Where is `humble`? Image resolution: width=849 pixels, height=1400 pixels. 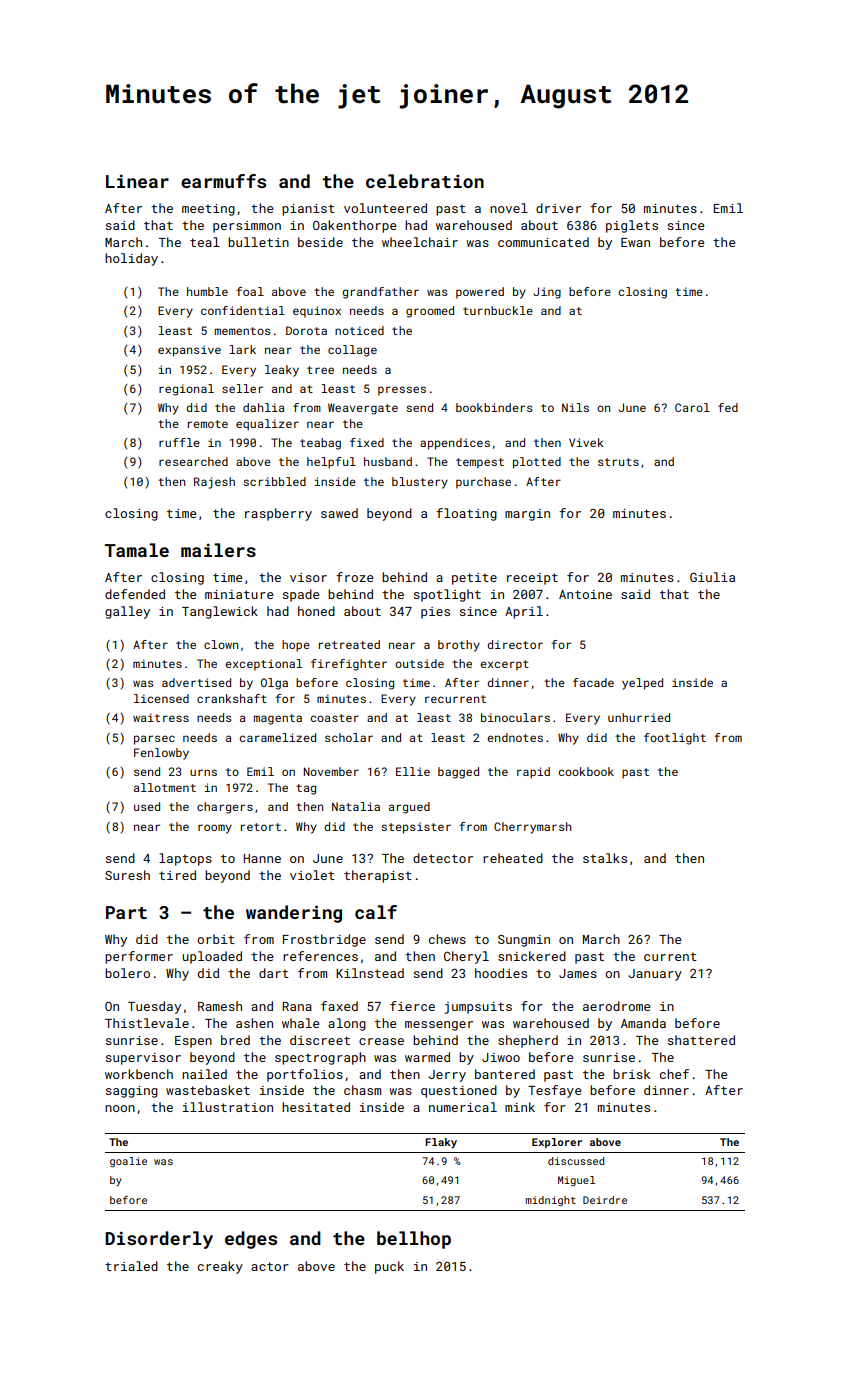
humble is located at coordinates (207, 291).
